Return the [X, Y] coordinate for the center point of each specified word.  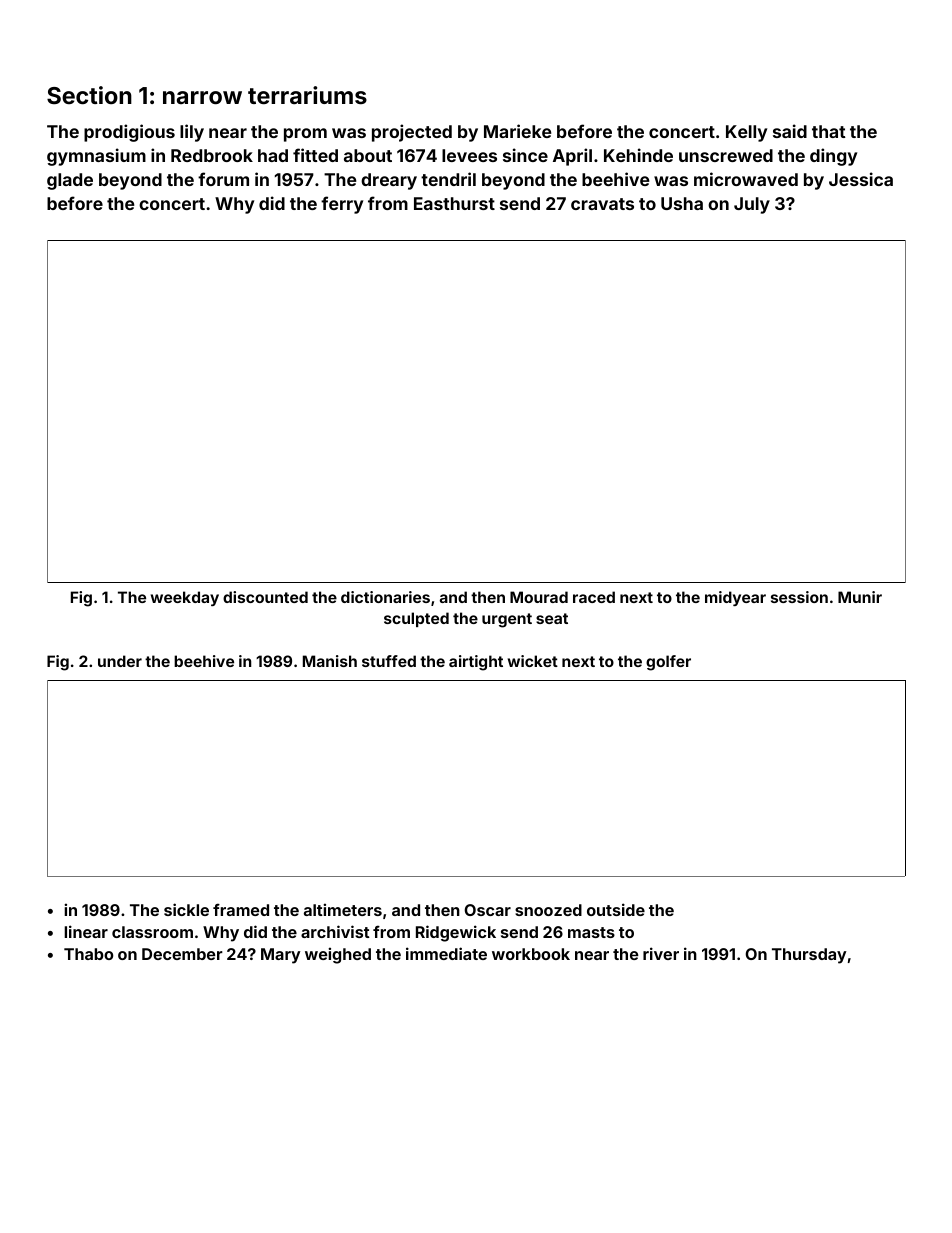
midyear [735, 598]
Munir [860, 597]
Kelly [746, 133]
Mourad [539, 597]
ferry [342, 205]
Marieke [517, 131]
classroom [152, 932]
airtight [476, 663]
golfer [668, 663]
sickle [186, 909]
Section [89, 95]
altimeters [343, 909]
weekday [185, 598]
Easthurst [454, 203]
